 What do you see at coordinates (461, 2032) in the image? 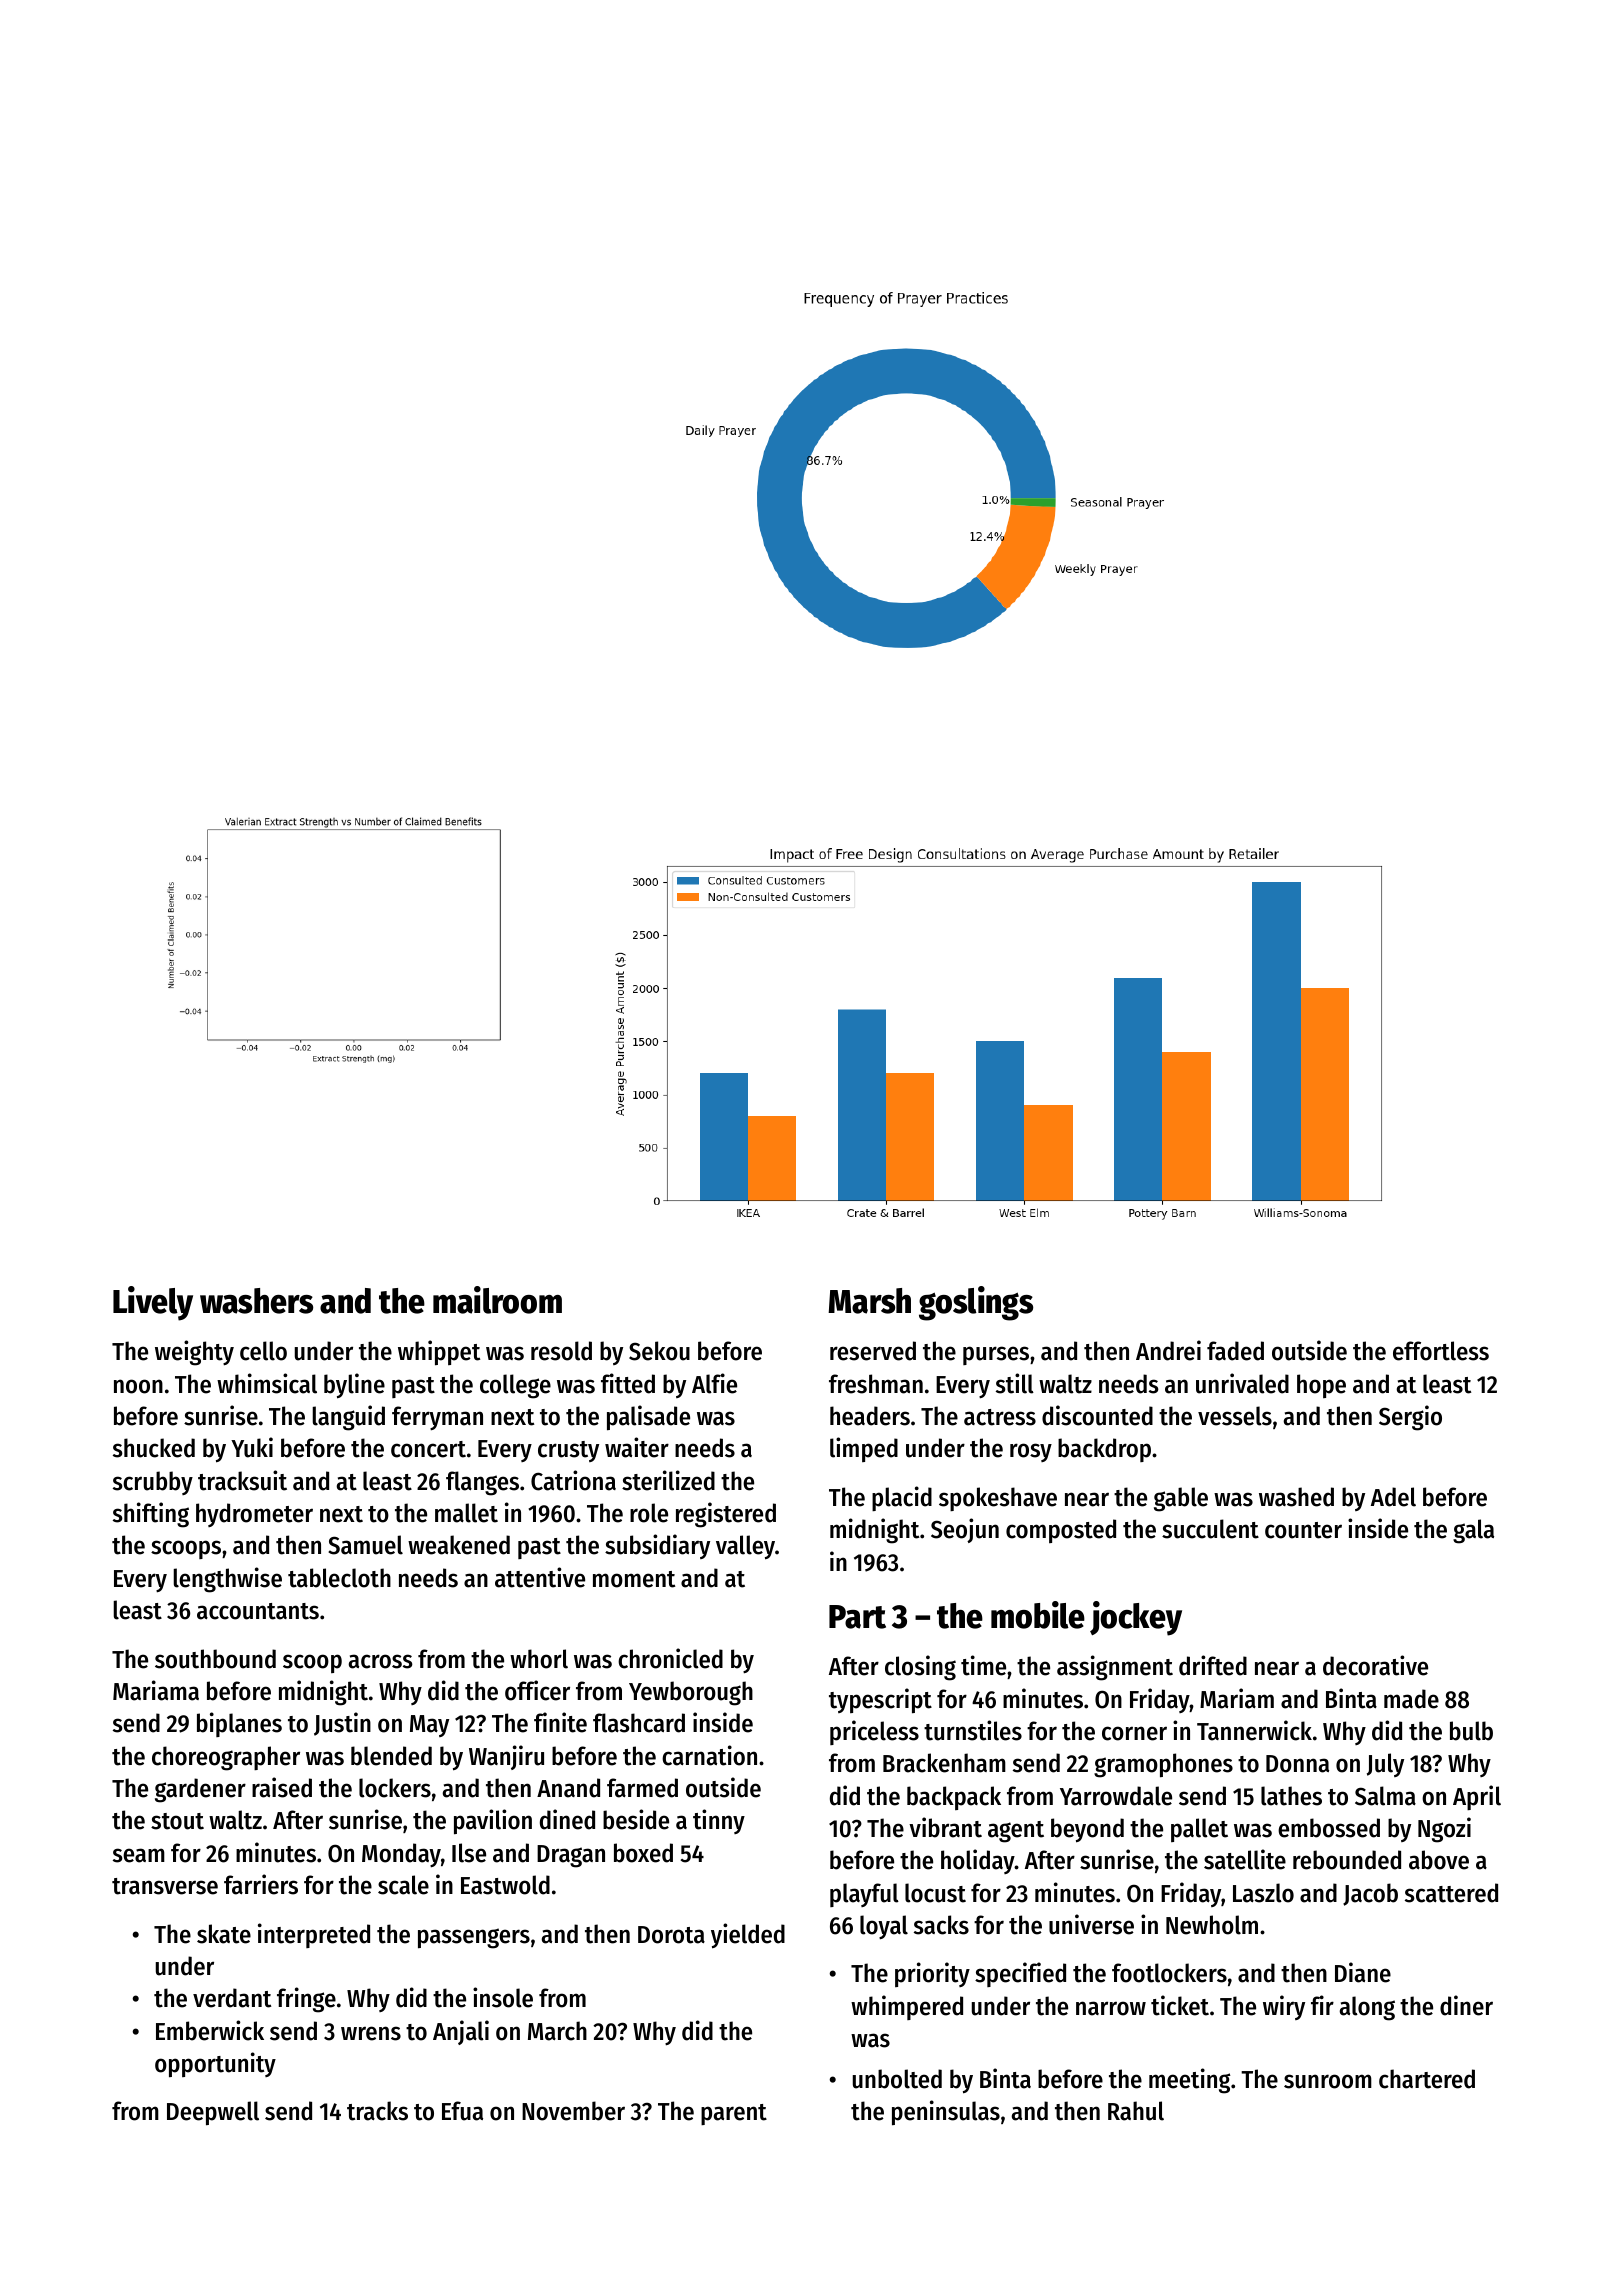
I see `Anjali` at bounding box center [461, 2032].
